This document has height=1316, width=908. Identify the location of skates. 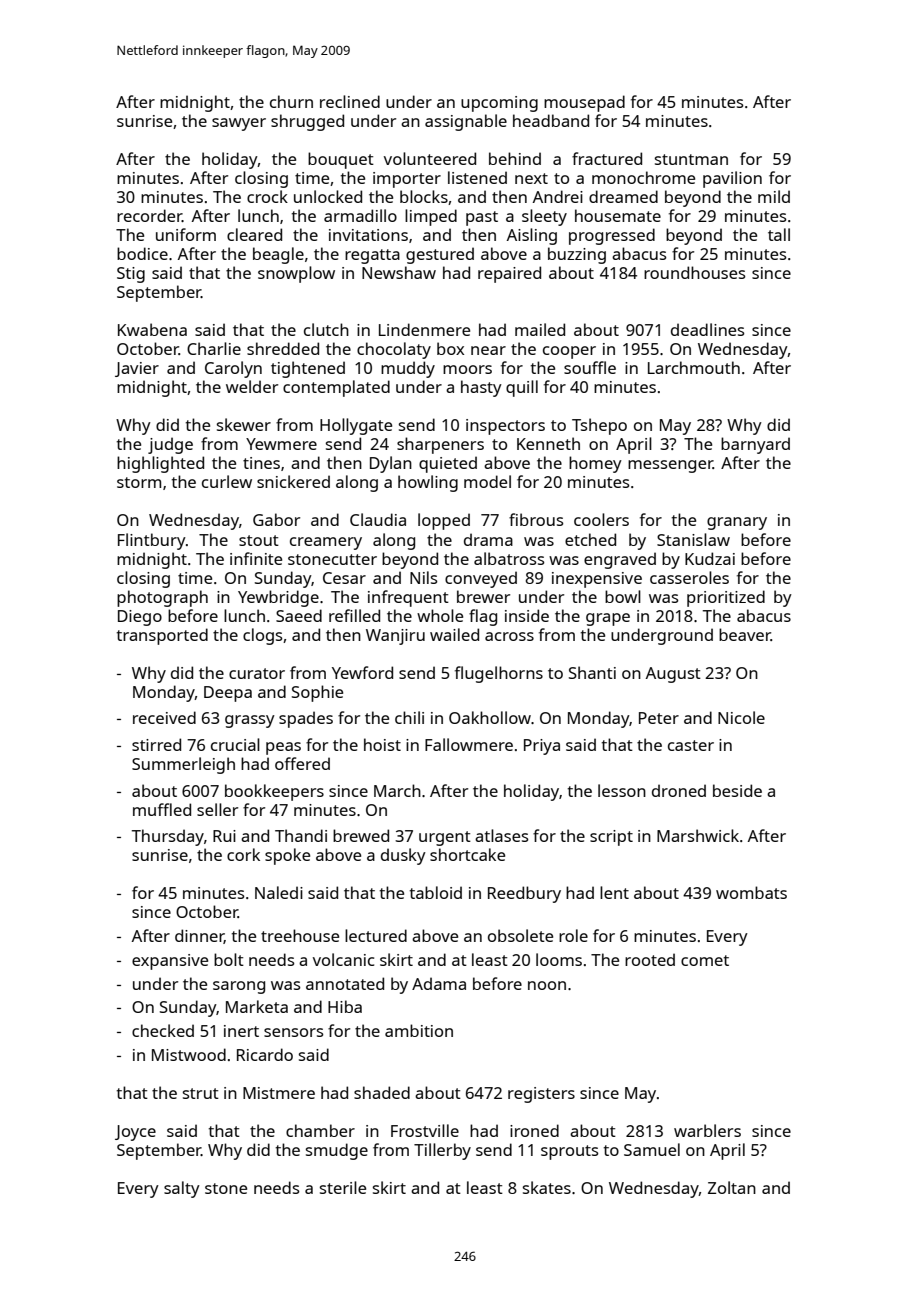
(547, 1187).
